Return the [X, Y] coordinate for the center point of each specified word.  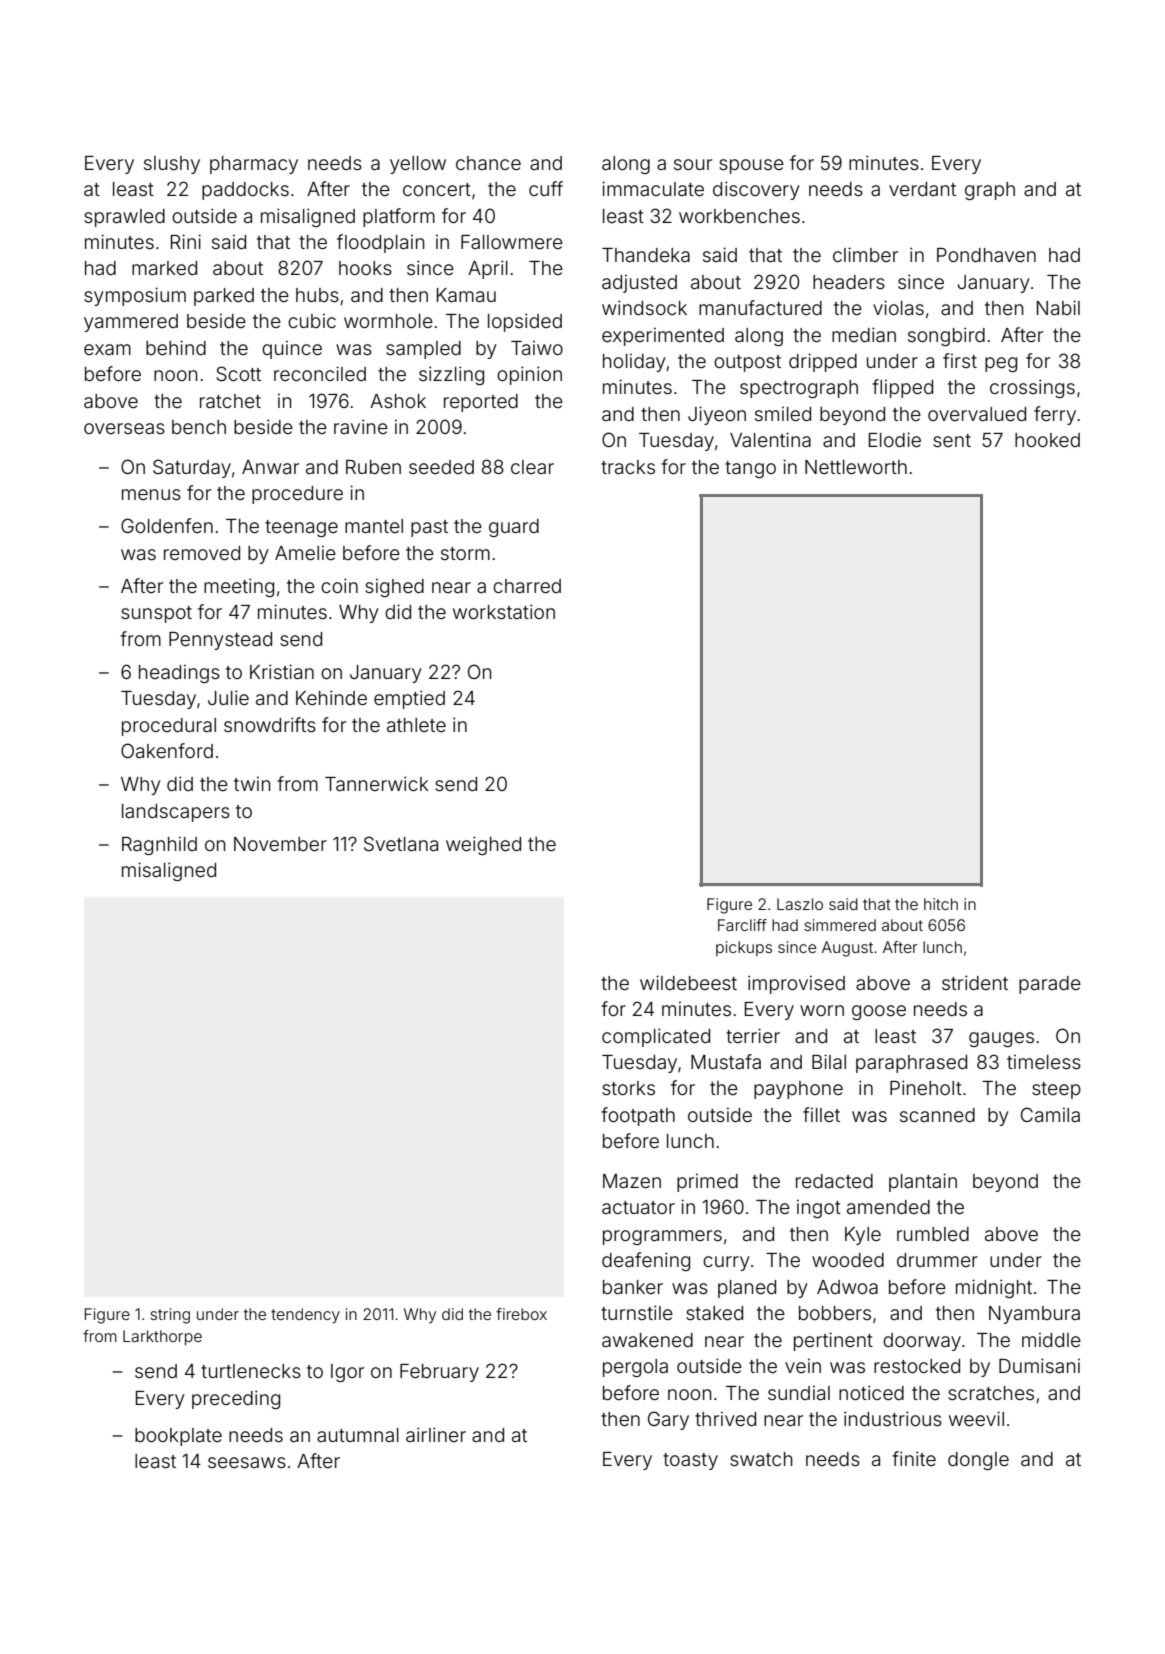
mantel [374, 526]
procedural [169, 727]
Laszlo [800, 904]
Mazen [632, 1181]
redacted [834, 1181]
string [170, 1316]
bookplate [178, 1437]
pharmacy [254, 165]
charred [527, 586]
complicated [656, 1037]
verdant [922, 189]
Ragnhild [159, 846]
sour [693, 164]
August [847, 949]
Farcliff [742, 925]
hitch [941, 904]
